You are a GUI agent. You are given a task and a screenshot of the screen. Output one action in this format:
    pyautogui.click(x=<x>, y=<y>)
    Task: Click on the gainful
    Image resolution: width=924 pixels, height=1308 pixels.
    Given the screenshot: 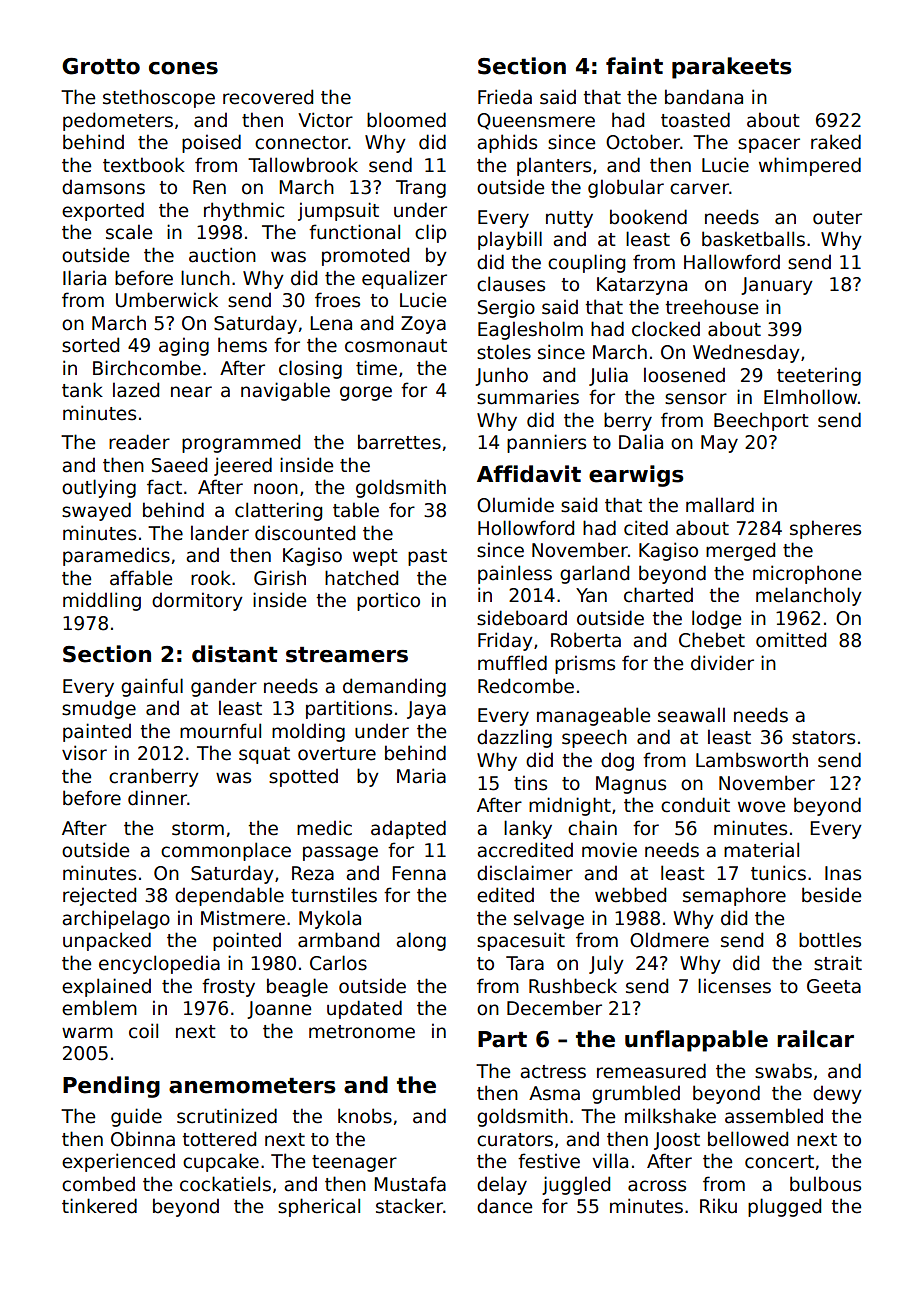 What is the action you would take?
    pyautogui.click(x=152, y=687)
